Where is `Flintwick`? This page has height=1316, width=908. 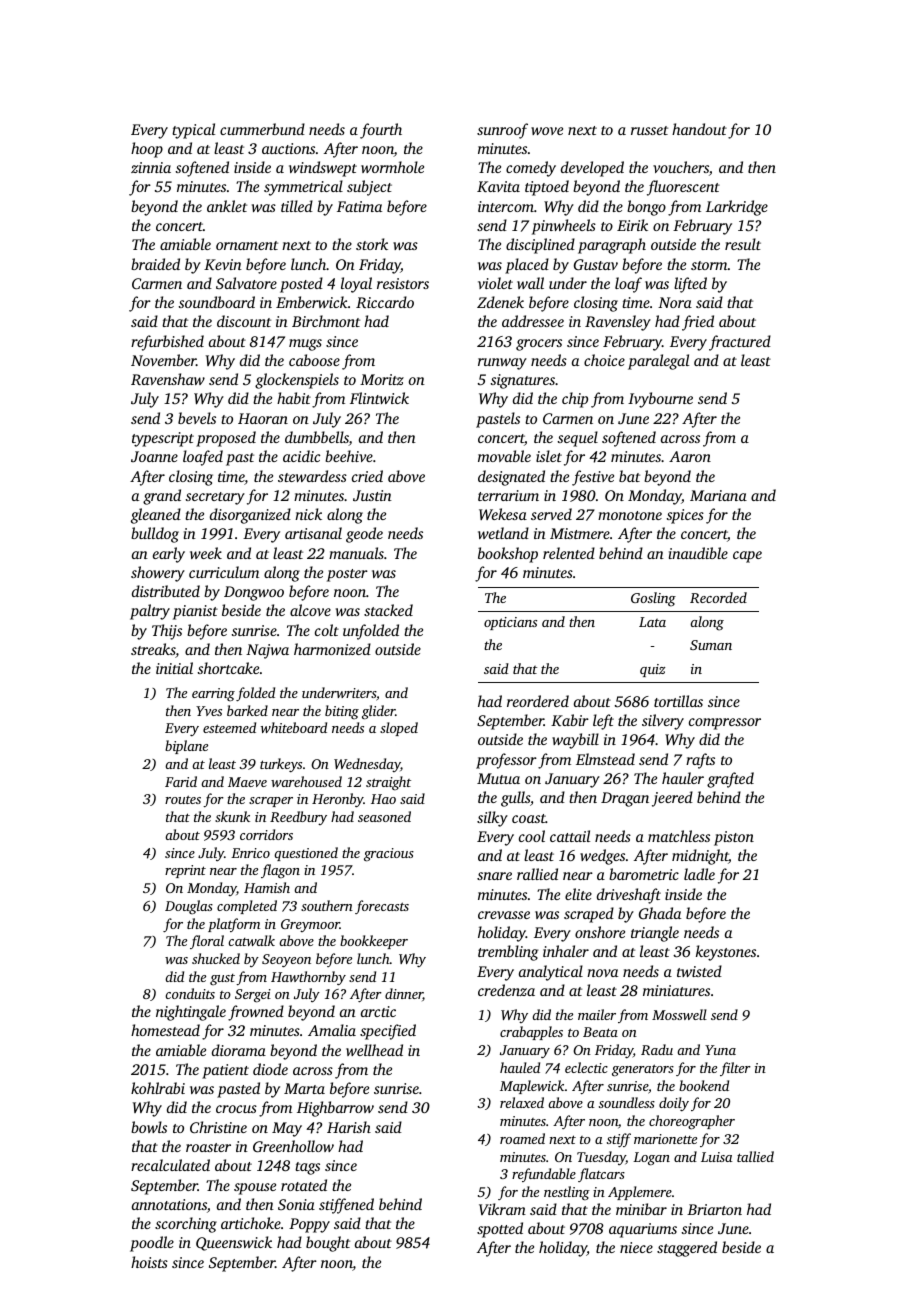 Flintwick is located at coordinates (379, 398).
